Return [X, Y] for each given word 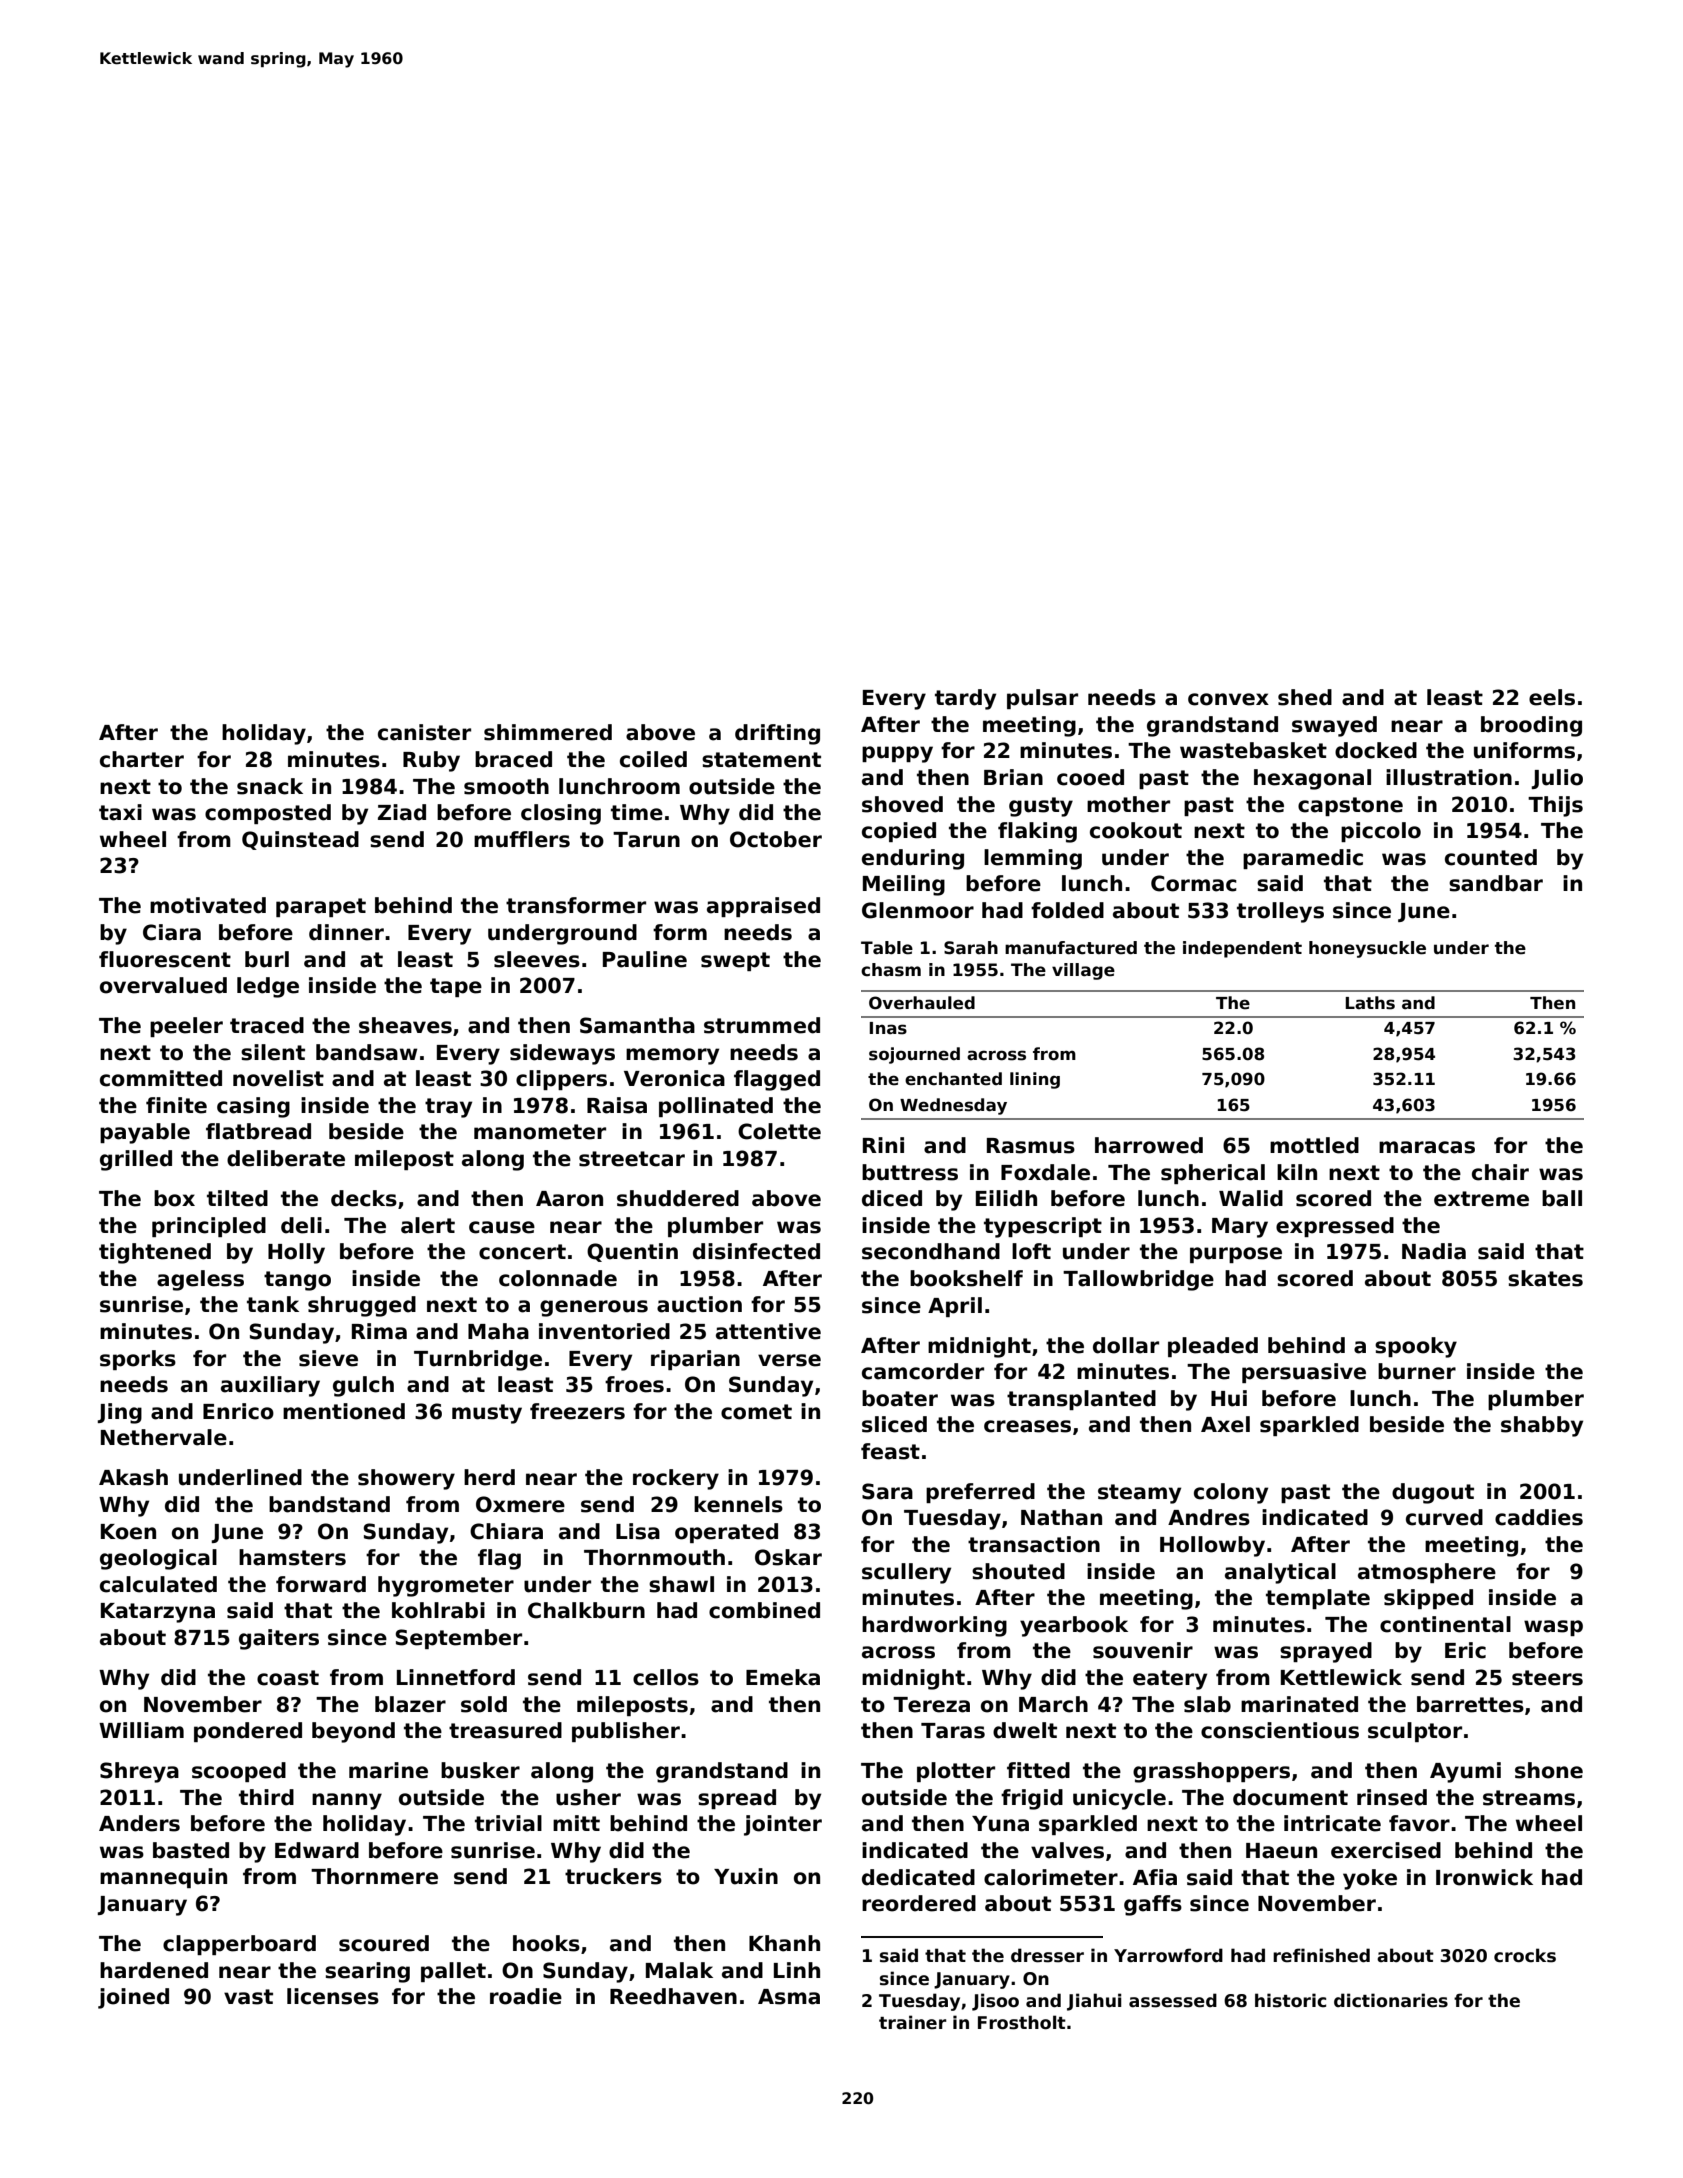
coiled [653, 759]
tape [456, 987]
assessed [1173, 2000]
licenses [333, 1996]
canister [424, 732]
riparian [695, 1360]
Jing [119, 1413]
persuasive [1304, 1373]
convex [1228, 699]
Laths [1370, 1003]
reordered [919, 1903]
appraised [763, 907]
